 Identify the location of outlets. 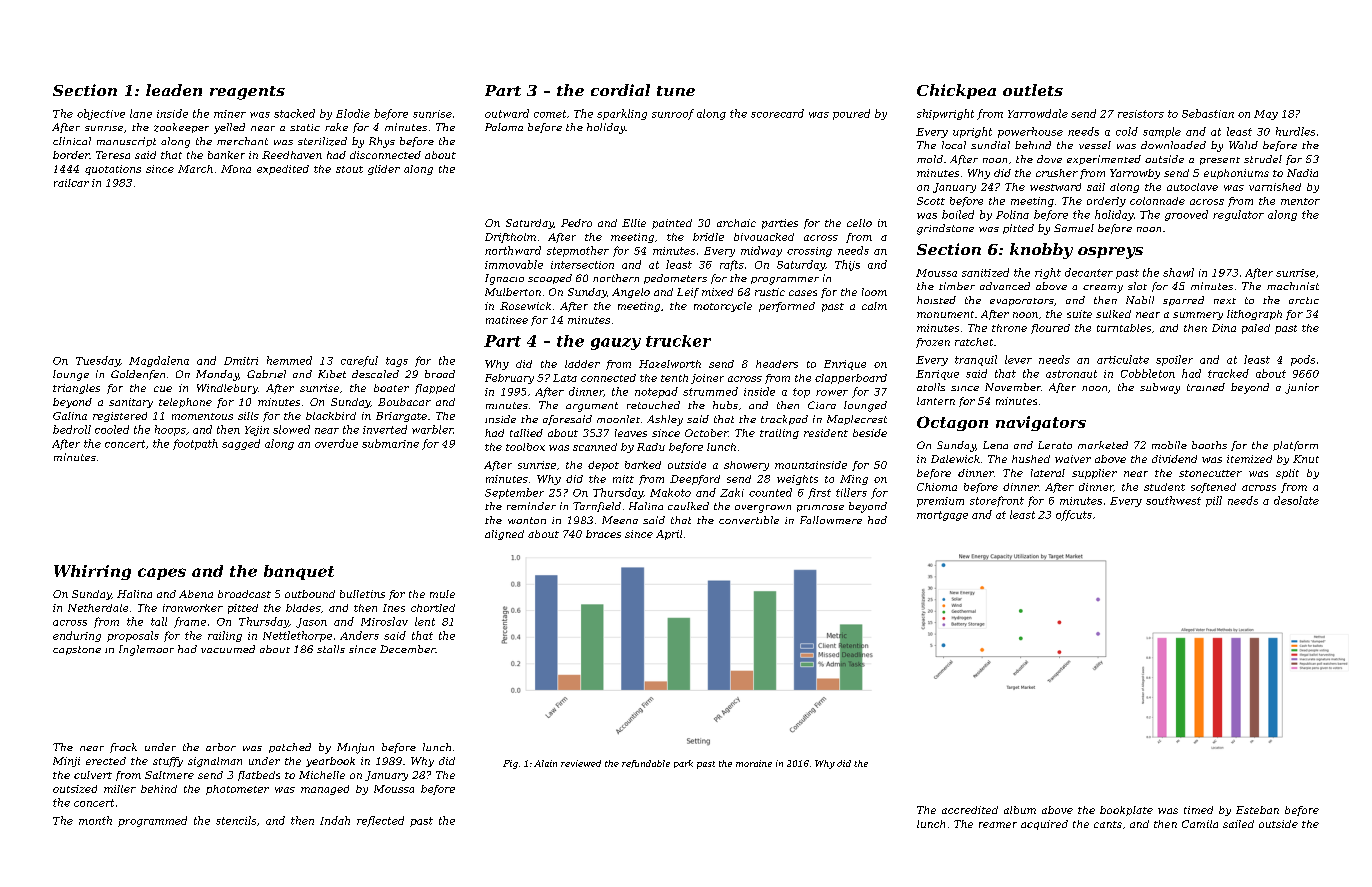
(1033, 90).
